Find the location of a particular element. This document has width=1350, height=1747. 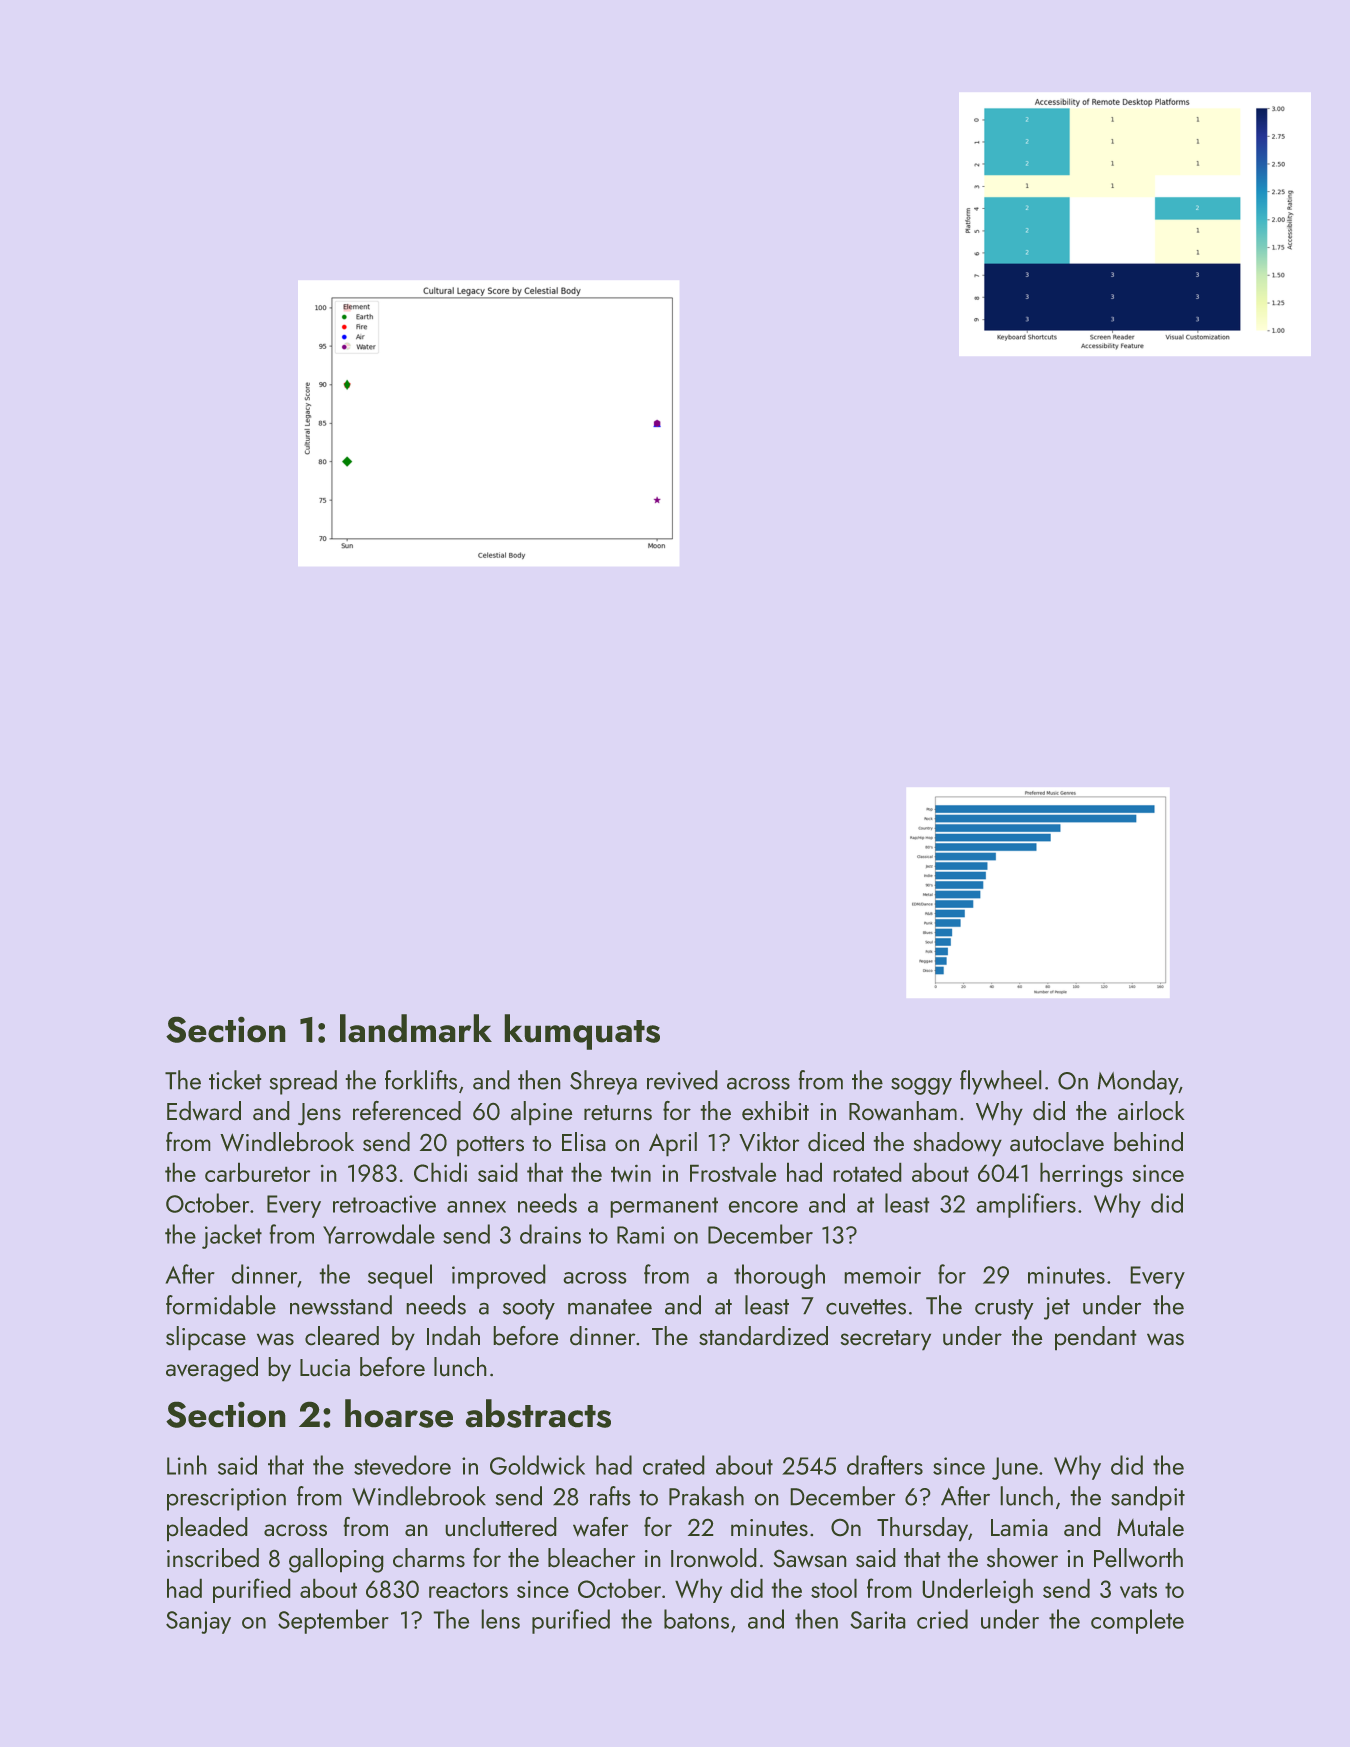

sequel is located at coordinates (400, 1276).
